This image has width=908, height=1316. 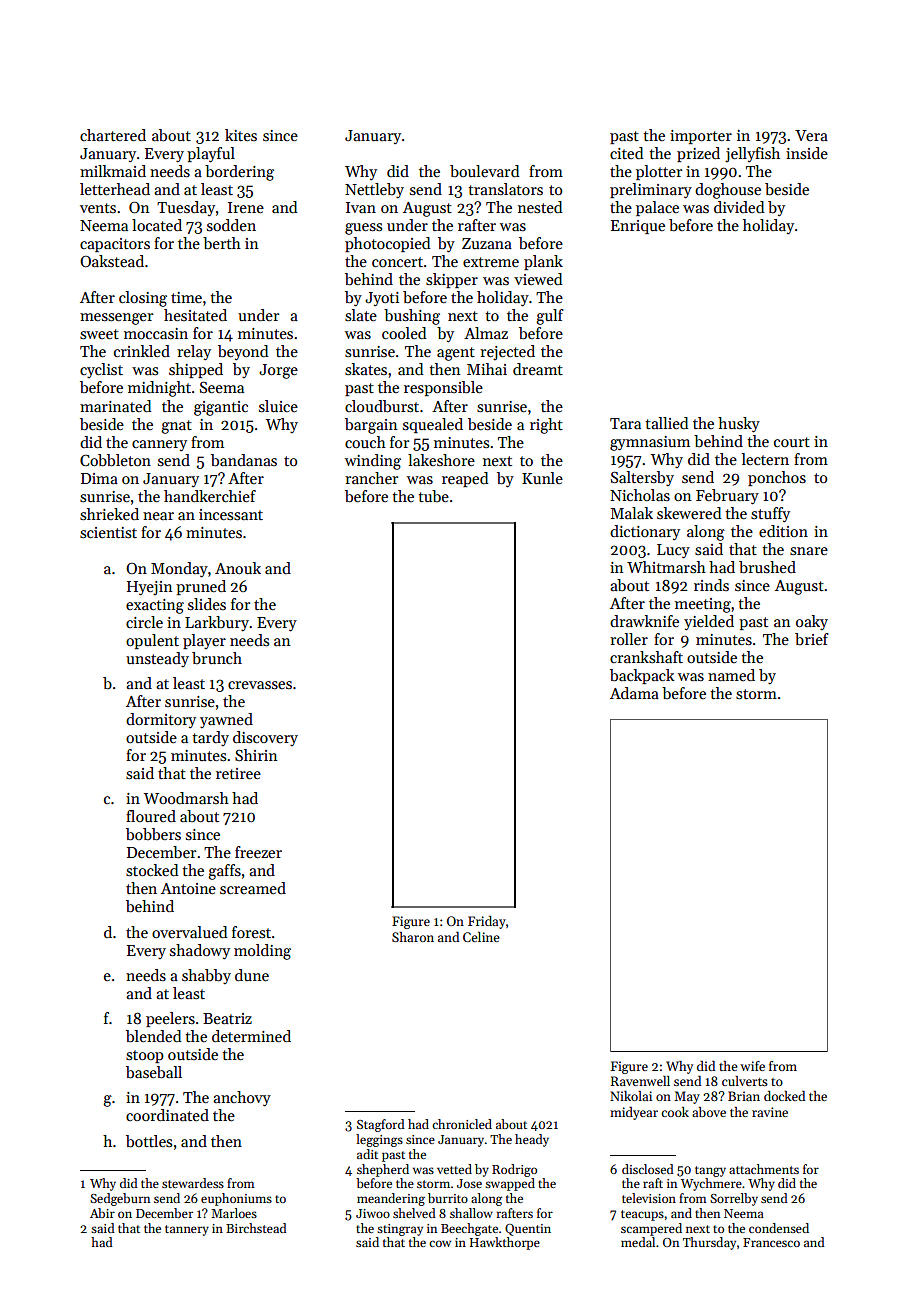 I want to click on Zuzana, so click(x=487, y=243).
